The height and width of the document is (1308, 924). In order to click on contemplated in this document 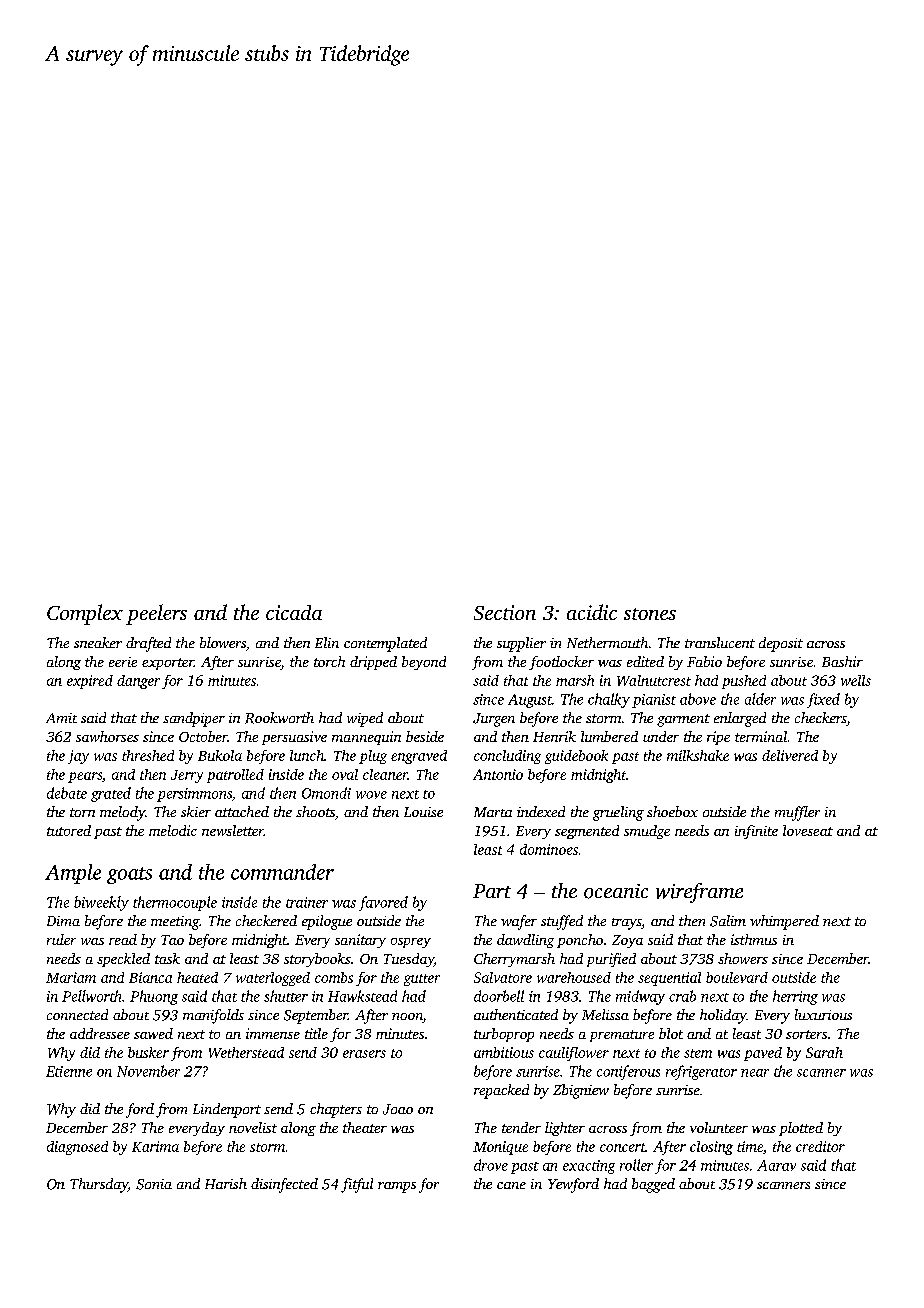, I will do `click(385, 644)`.
